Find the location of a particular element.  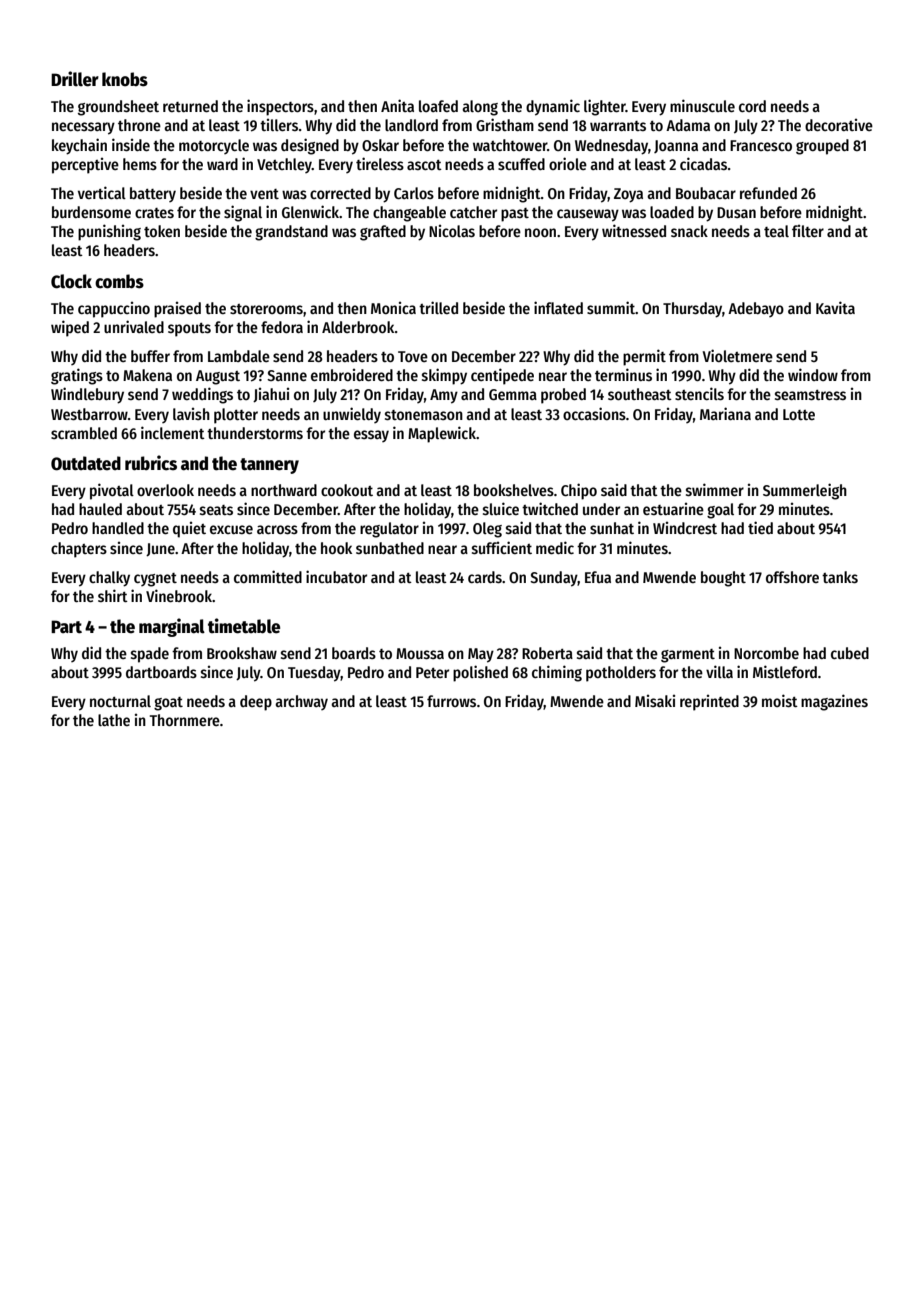

tanks is located at coordinates (840, 577).
